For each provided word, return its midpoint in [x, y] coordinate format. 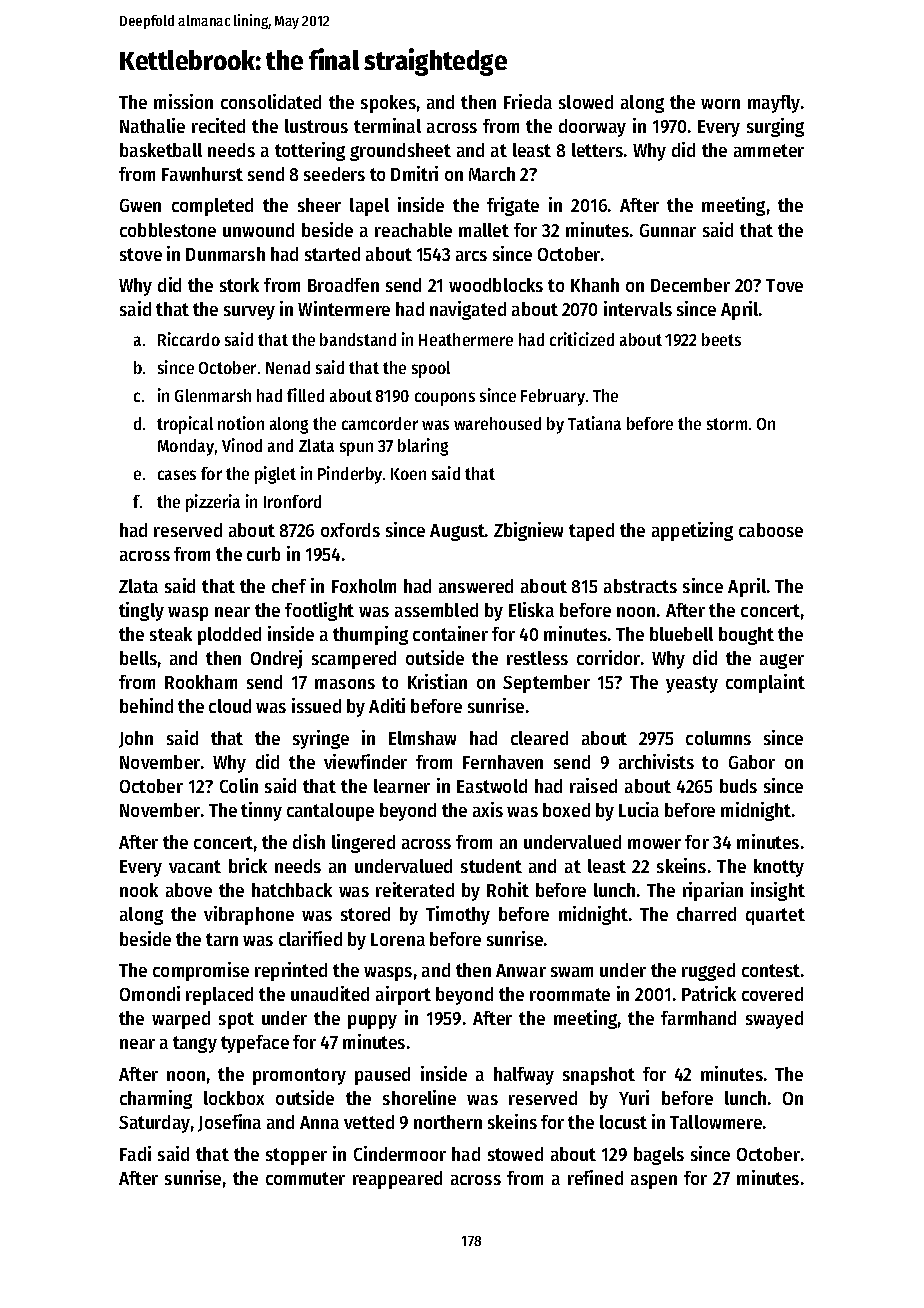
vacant [195, 866]
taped [591, 532]
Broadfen [343, 285]
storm [727, 424]
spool [431, 369]
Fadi [135, 1153]
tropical [185, 425]
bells [138, 658]
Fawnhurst [202, 174]
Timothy [458, 915]
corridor [608, 657]
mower [654, 844]
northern [448, 1122]
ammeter [769, 150]
